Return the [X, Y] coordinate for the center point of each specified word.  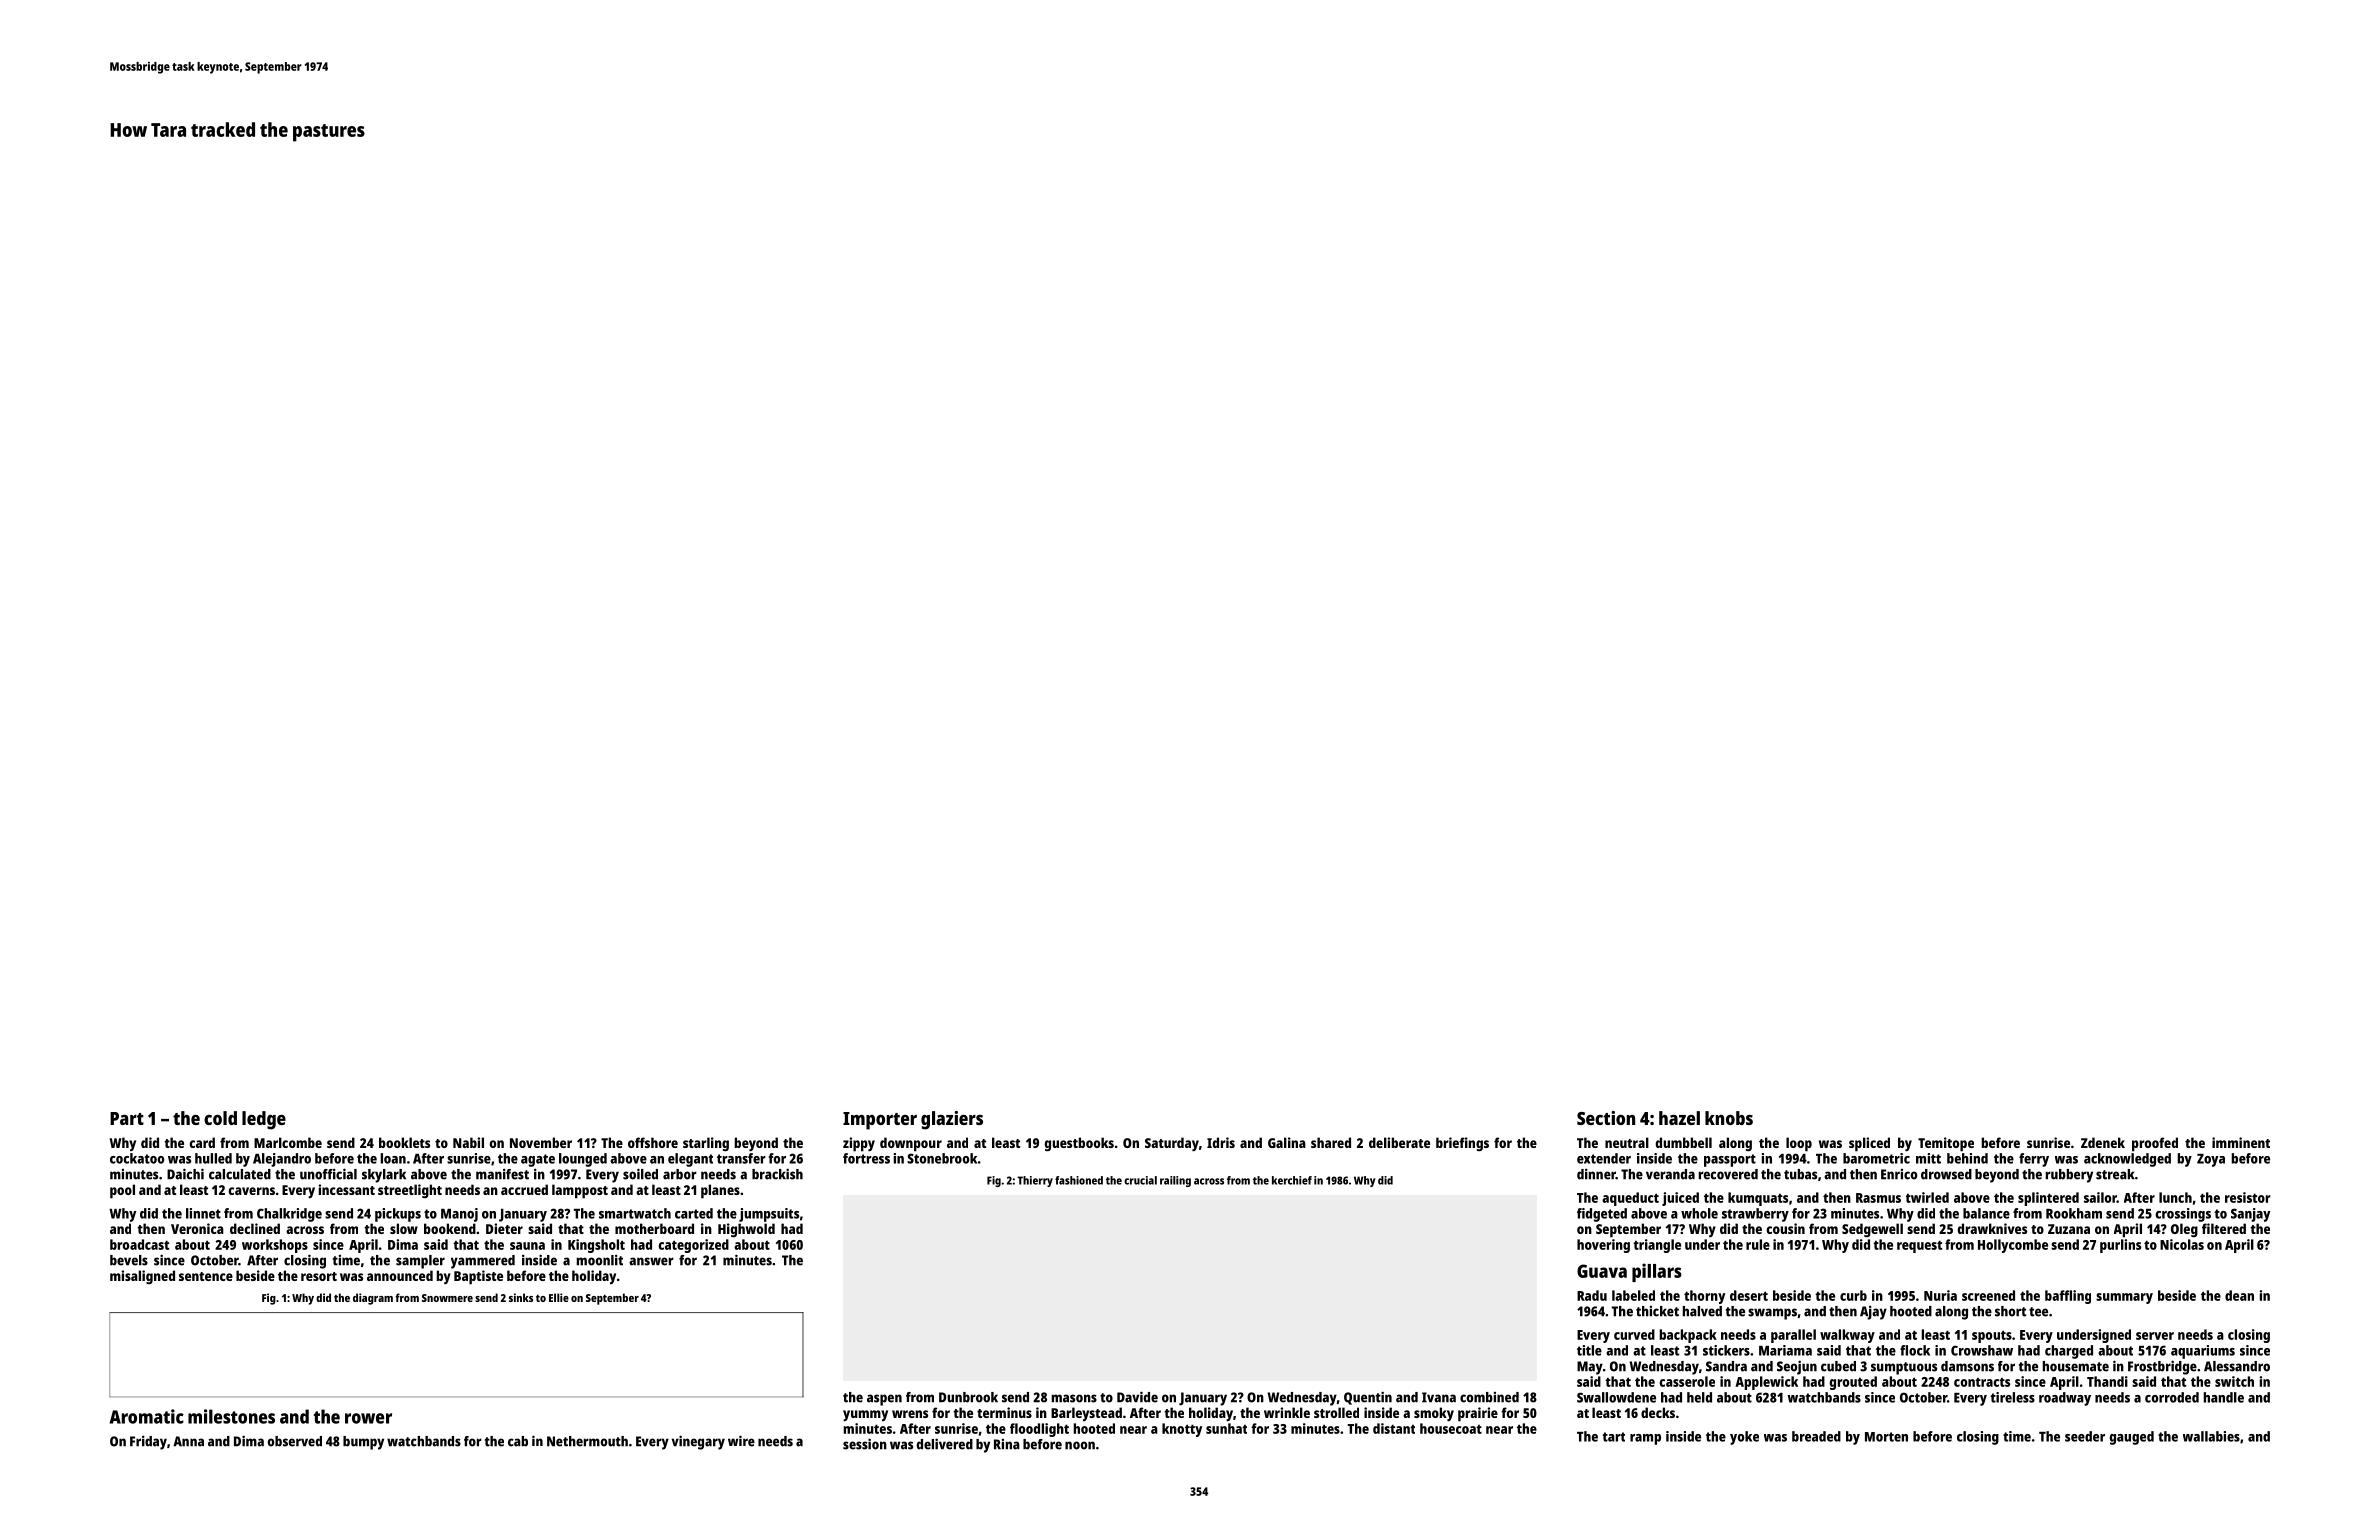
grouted [1853, 1383]
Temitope [1946, 1144]
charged [2069, 1352]
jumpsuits [769, 1215]
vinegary [698, 1442]
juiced [1680, 1199]
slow [404, 1228]
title [1589, 1350]
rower [368, 1418]
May [1590, 1368]
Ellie [559, 1297]
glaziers [952, 1120]
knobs [1729, 1118]
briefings [1462, 1144]
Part [127, 1118]
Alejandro [282, 1160]
